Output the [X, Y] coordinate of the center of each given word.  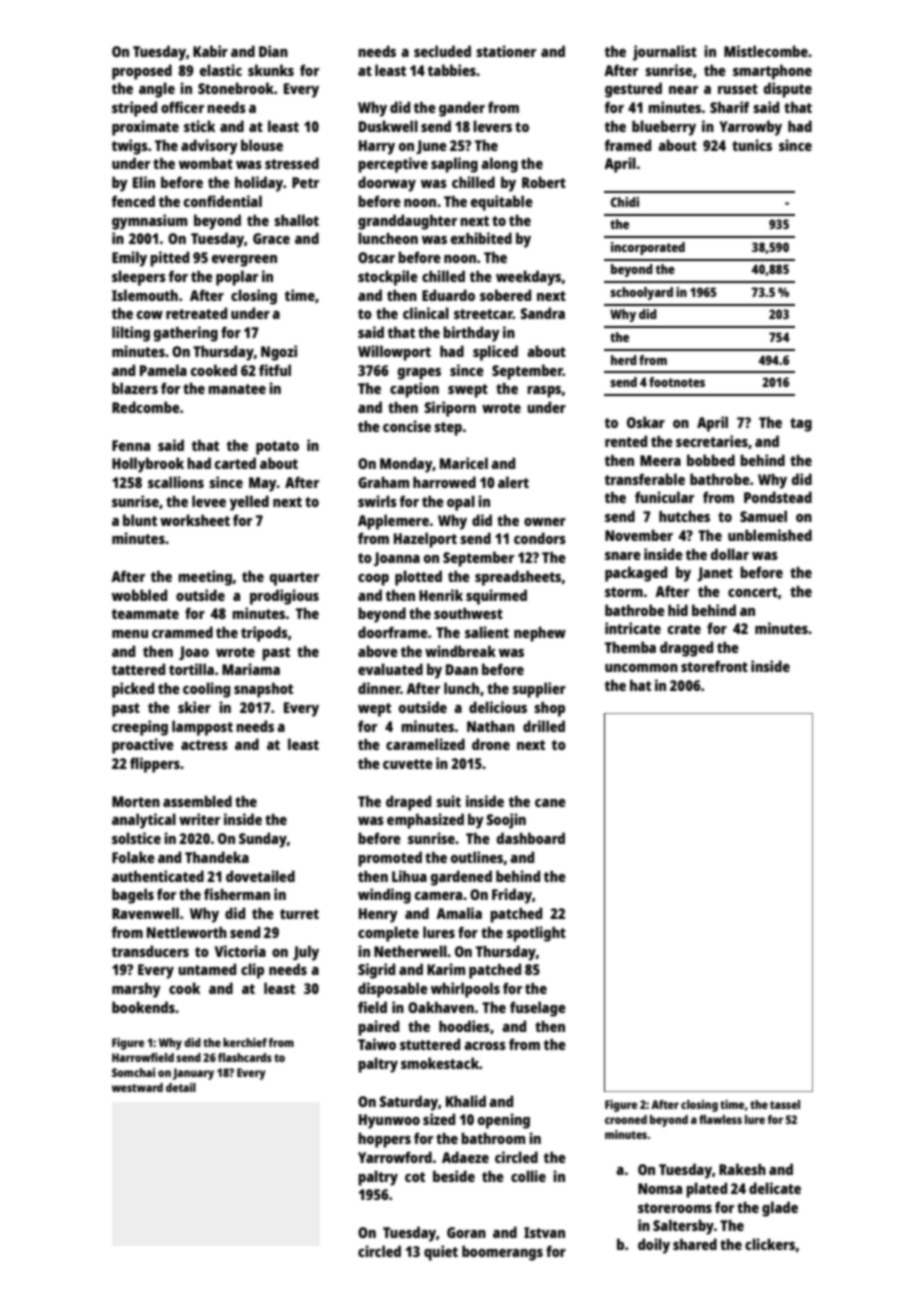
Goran [466, 1232]
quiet [441, 1253]
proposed [142, 72]
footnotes [677, 382]
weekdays [528, 278]
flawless [720, 1119]
